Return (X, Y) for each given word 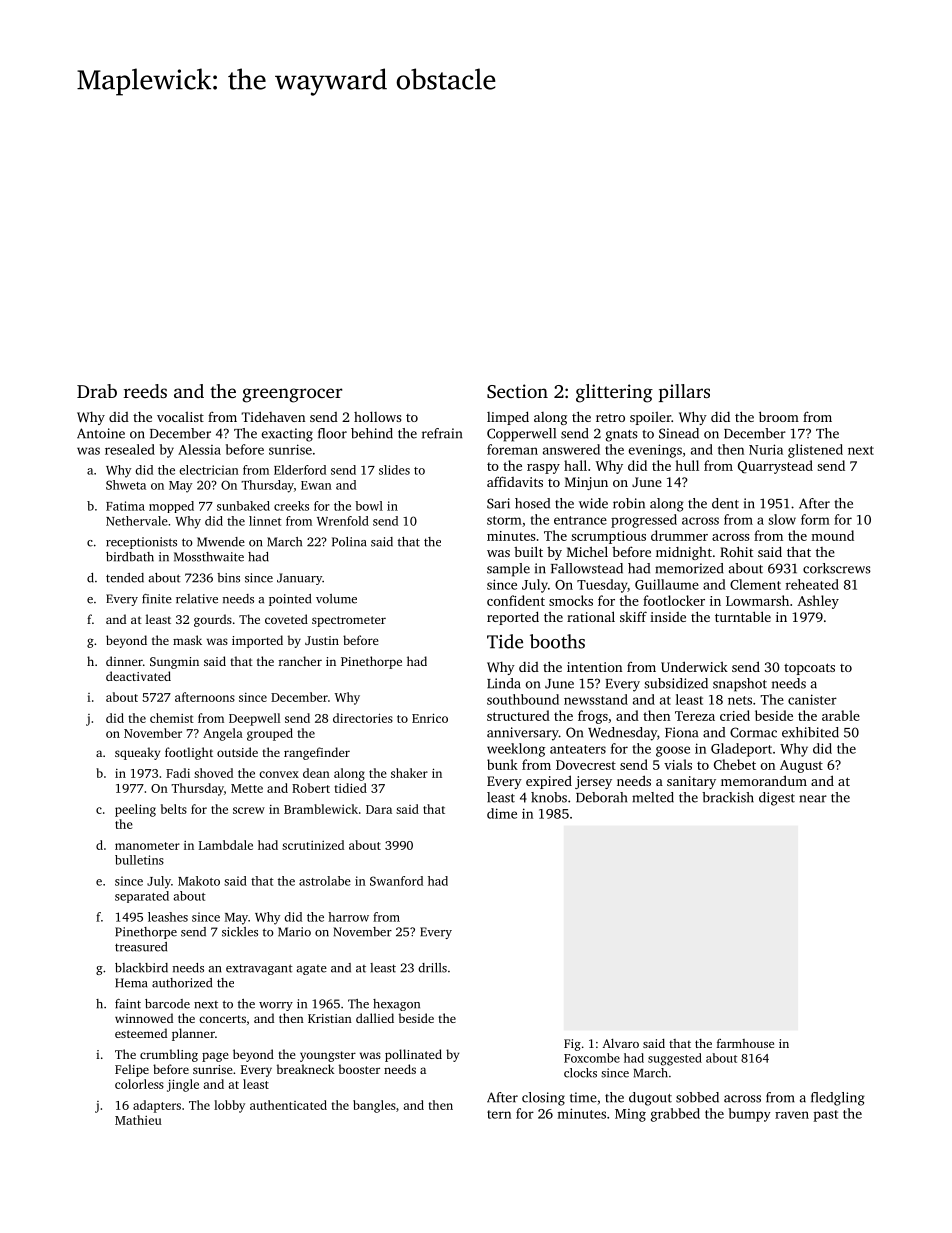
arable (841, 715)
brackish (728, 797)
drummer (679, 535)
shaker (409, 773)
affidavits (515, 481)
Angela (223, 734)
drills (432, 968)
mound (832, 535)
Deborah (601, 797)
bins (228, 578)
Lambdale (226, 845)
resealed (130, 449)
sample (508, 570)
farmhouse (745, 1043)
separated (142, 897)
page (215, 1057)
